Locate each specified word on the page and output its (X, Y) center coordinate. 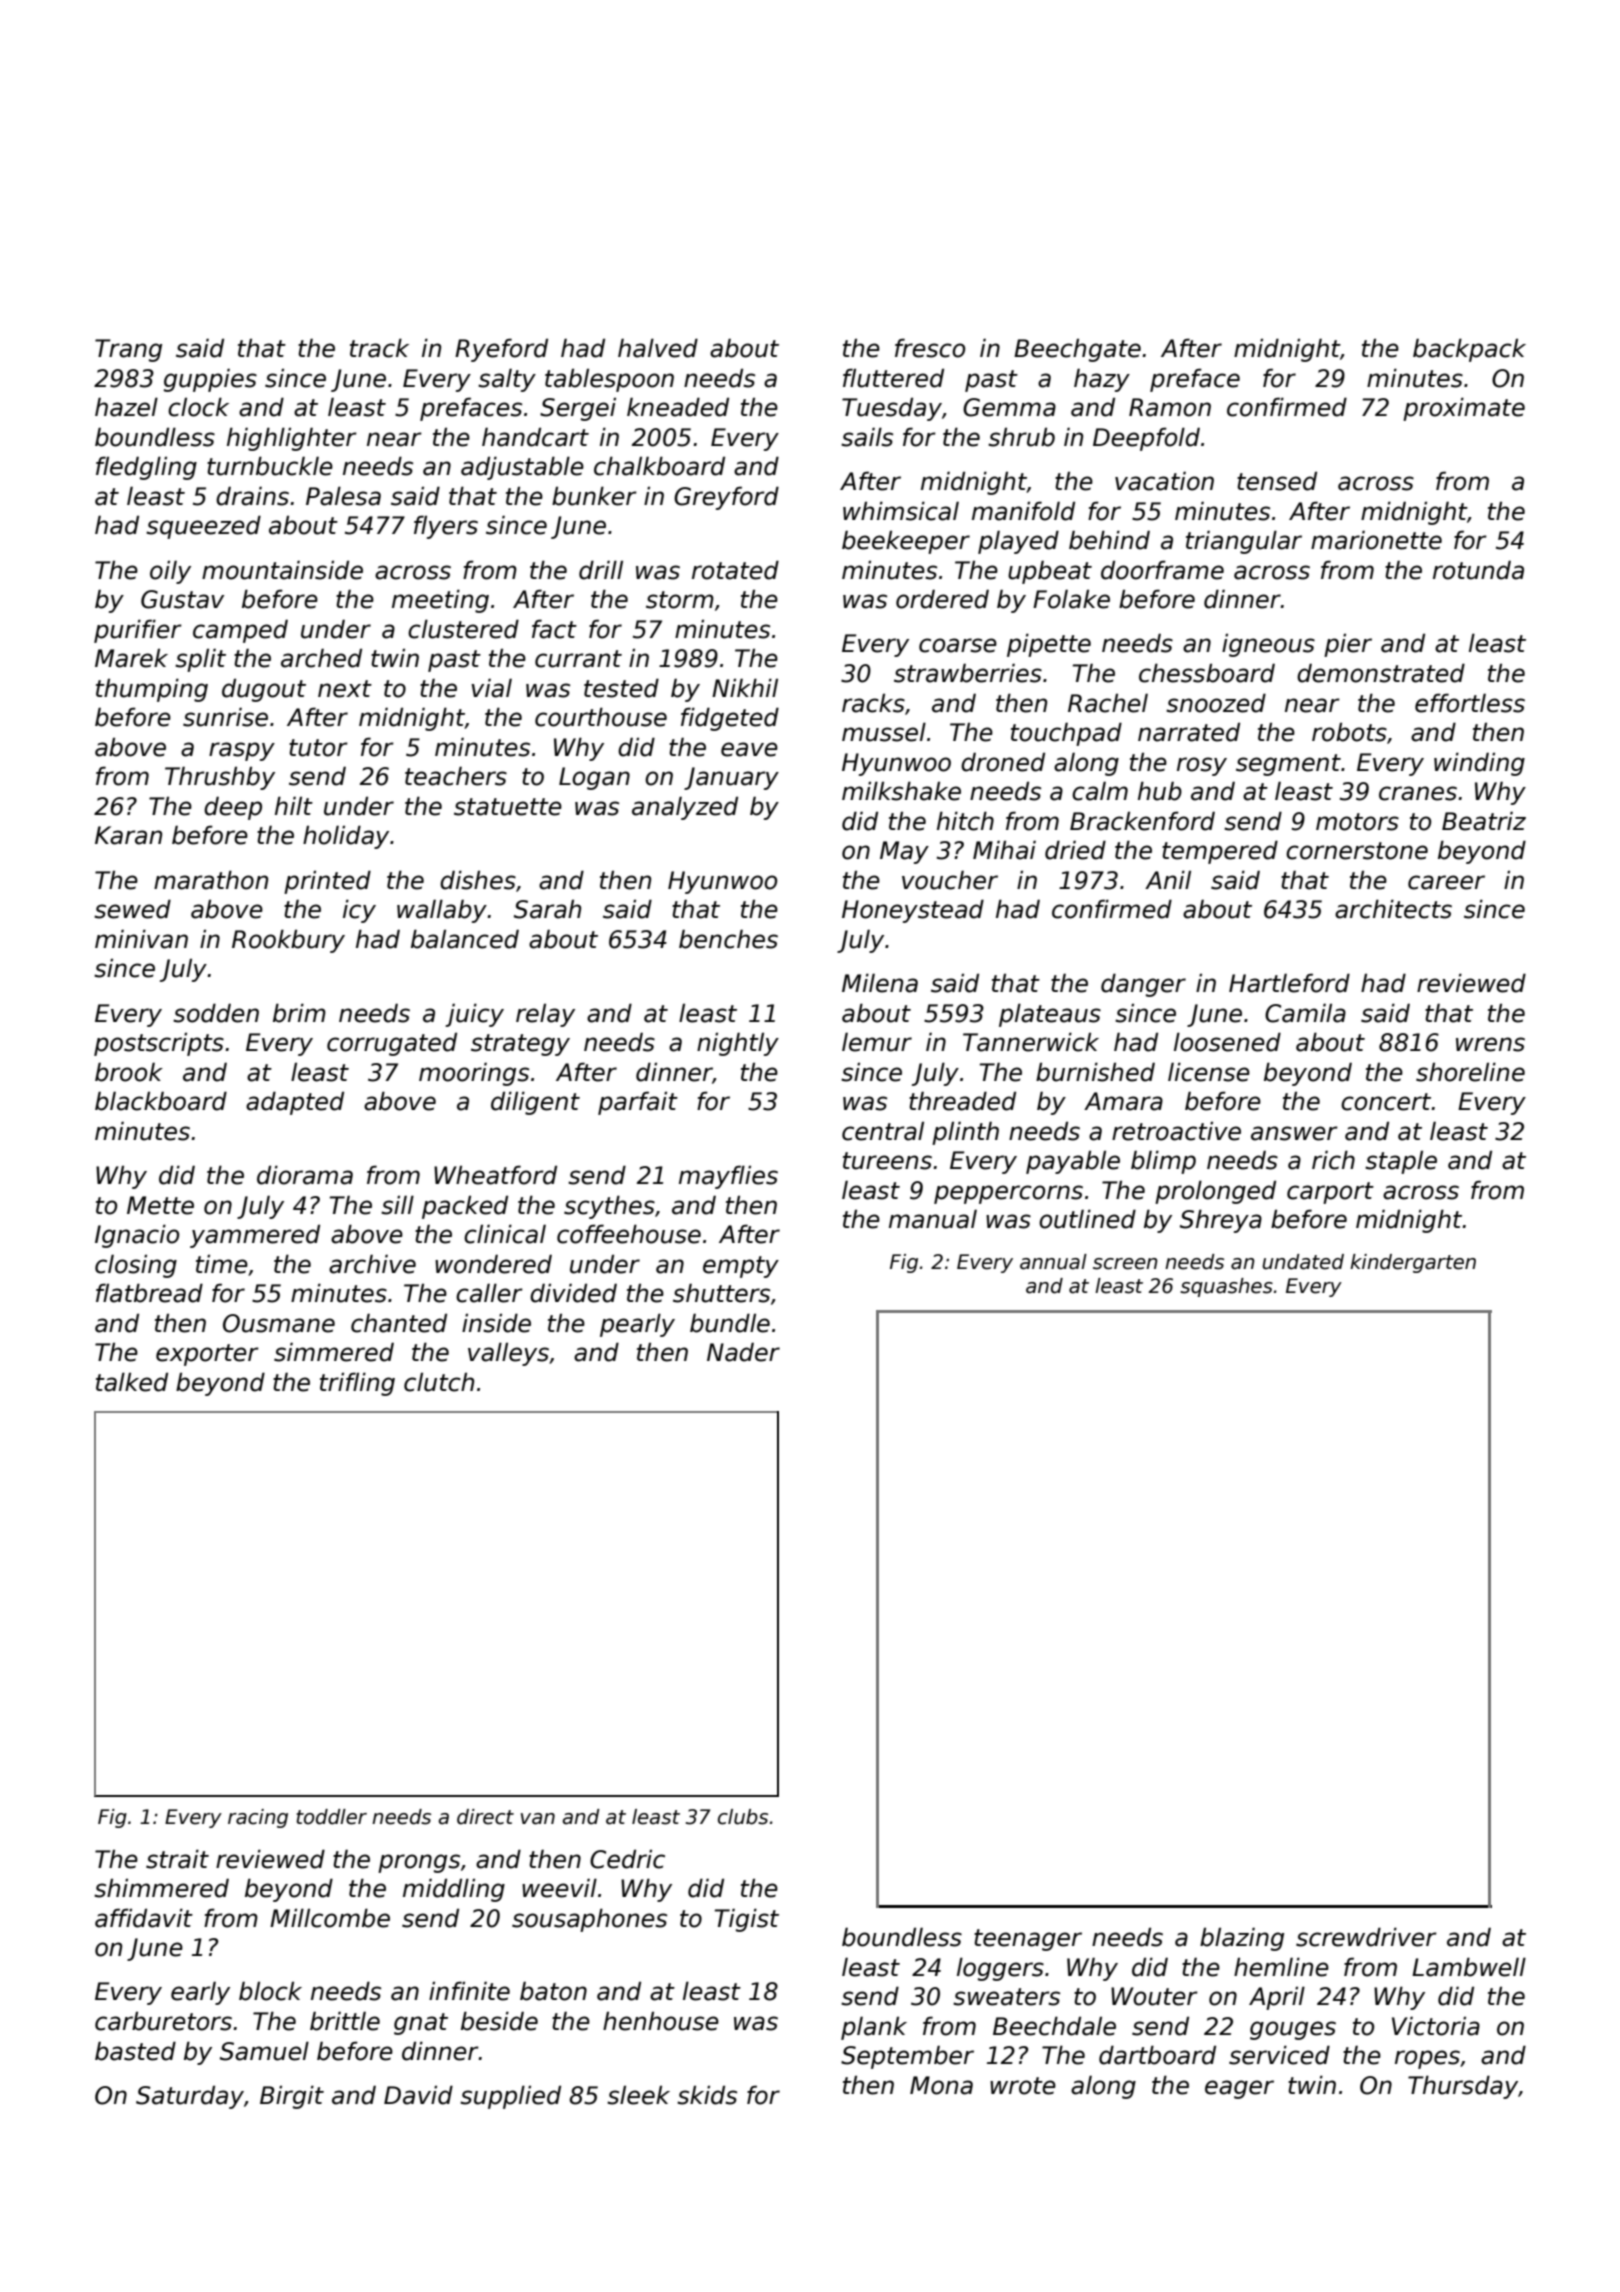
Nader (743, 1352)
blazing (1242, 1939)
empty (741, 1267)
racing (258, 1818)
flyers (446, 527)
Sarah (547, 909)
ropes (1427, 2059)
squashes (1226, 1287)
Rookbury (288, 941)
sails (867, 437)
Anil (1168, 879)
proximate (1464, 409)
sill (397, 1205)
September (907, 2057)
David (418, 2095)
